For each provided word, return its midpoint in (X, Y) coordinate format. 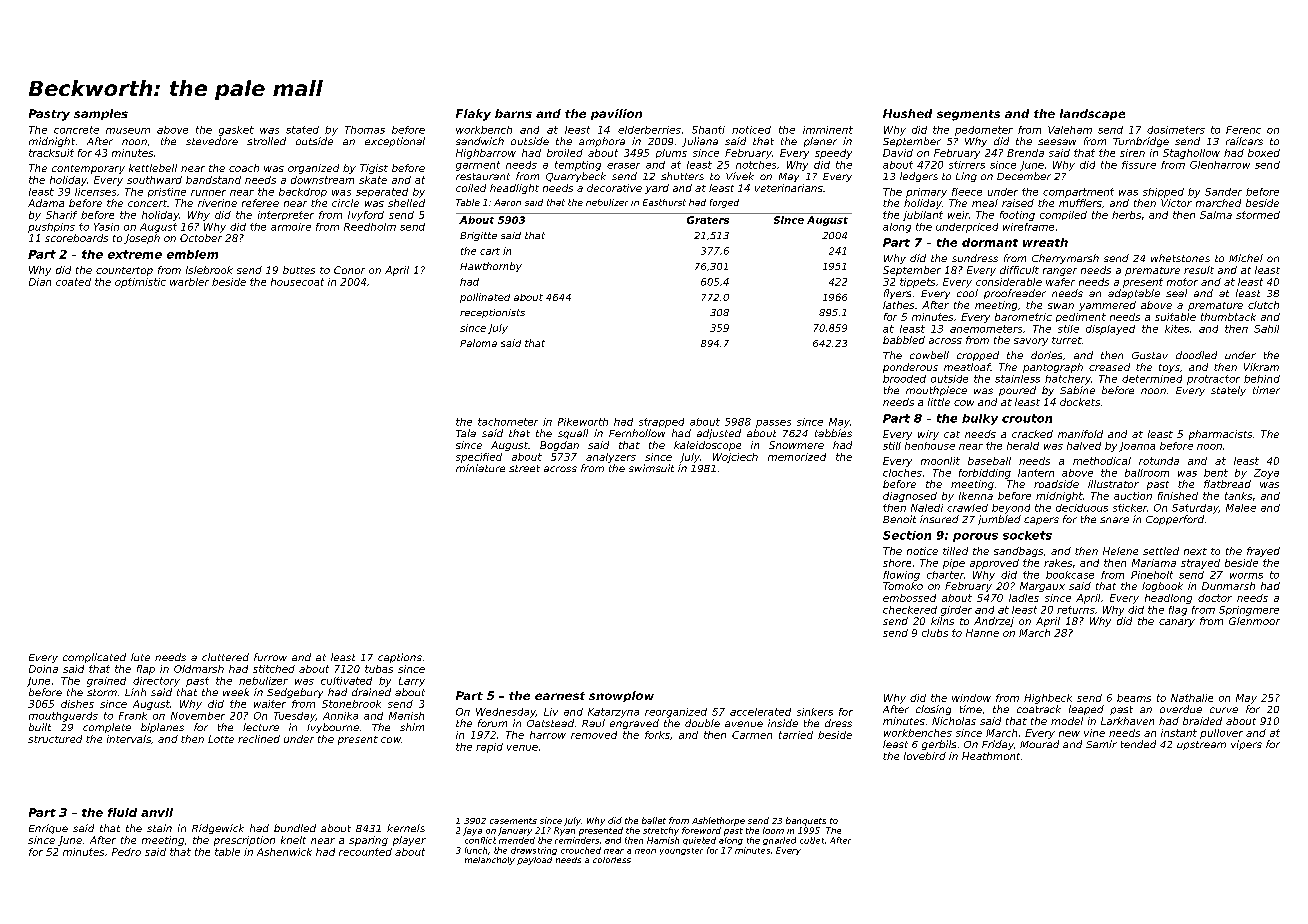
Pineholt (1152, 575)
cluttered (225, 657)
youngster (681, 851)
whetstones (1180, 258)
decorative (614, 188)
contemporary (88, 169)
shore (897, 563)
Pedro (126, 852)
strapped (661, 423)
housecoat (297, 282)
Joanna (1137, 447)
